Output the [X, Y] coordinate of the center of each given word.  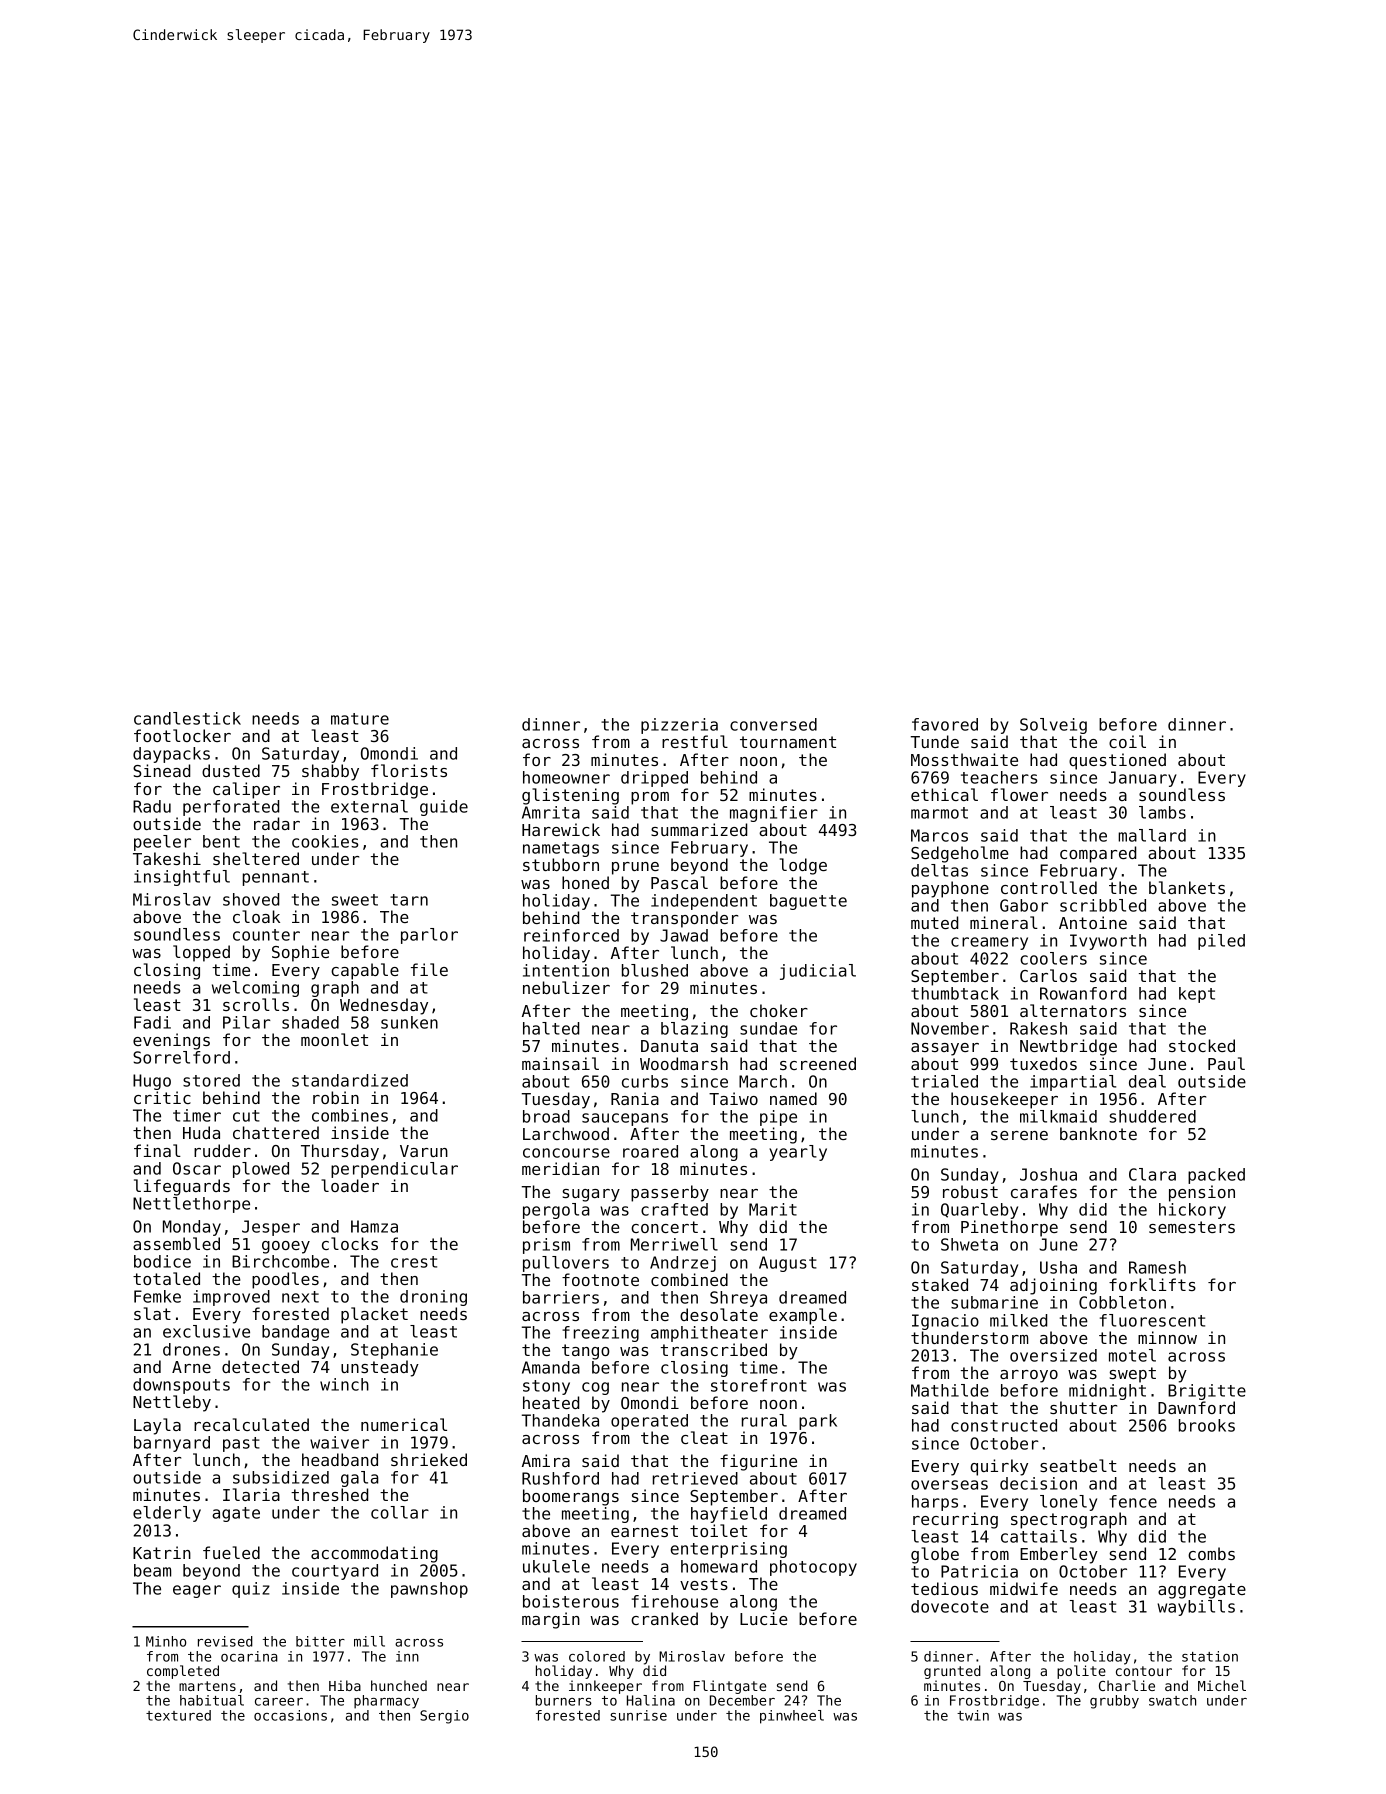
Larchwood [566, 1133]
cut [246, 1116]
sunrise [638, 1715]
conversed [773, 724]
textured [178, 1715]
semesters [1192, 1227]
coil [1127, 741]
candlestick [187, 718]
